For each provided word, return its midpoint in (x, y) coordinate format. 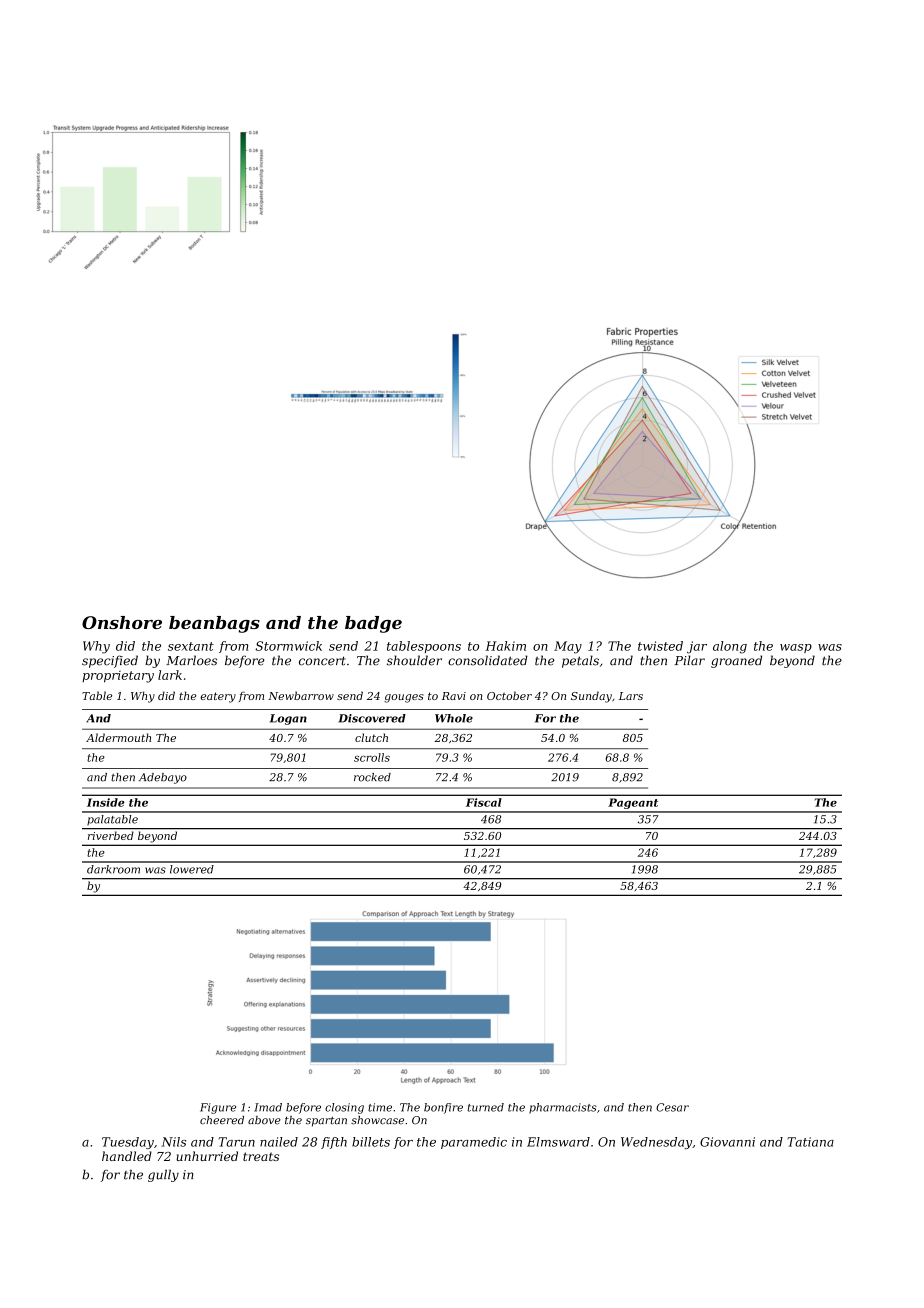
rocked (372, 777)
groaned (736, 661)
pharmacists (563, 1108)
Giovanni (727, 1142)
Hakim (505, 646)
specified (110, 661)
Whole (454, 718)
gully (163, 1175)
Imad (268, 1107)
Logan (288, 719)
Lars (631, 696)
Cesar (672, 1107)
